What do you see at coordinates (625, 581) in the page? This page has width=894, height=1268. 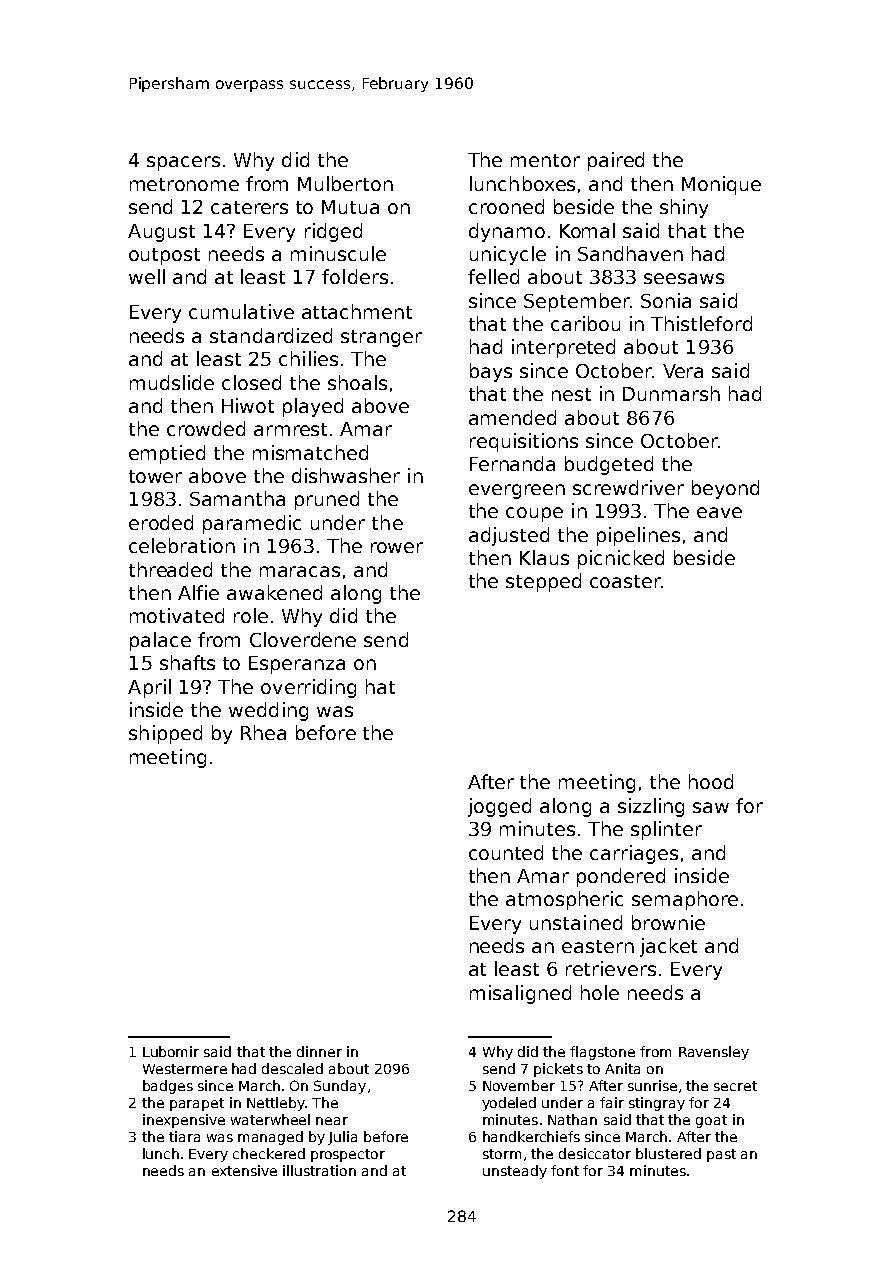 I see `coaster` at bounding box center [625, 581].
